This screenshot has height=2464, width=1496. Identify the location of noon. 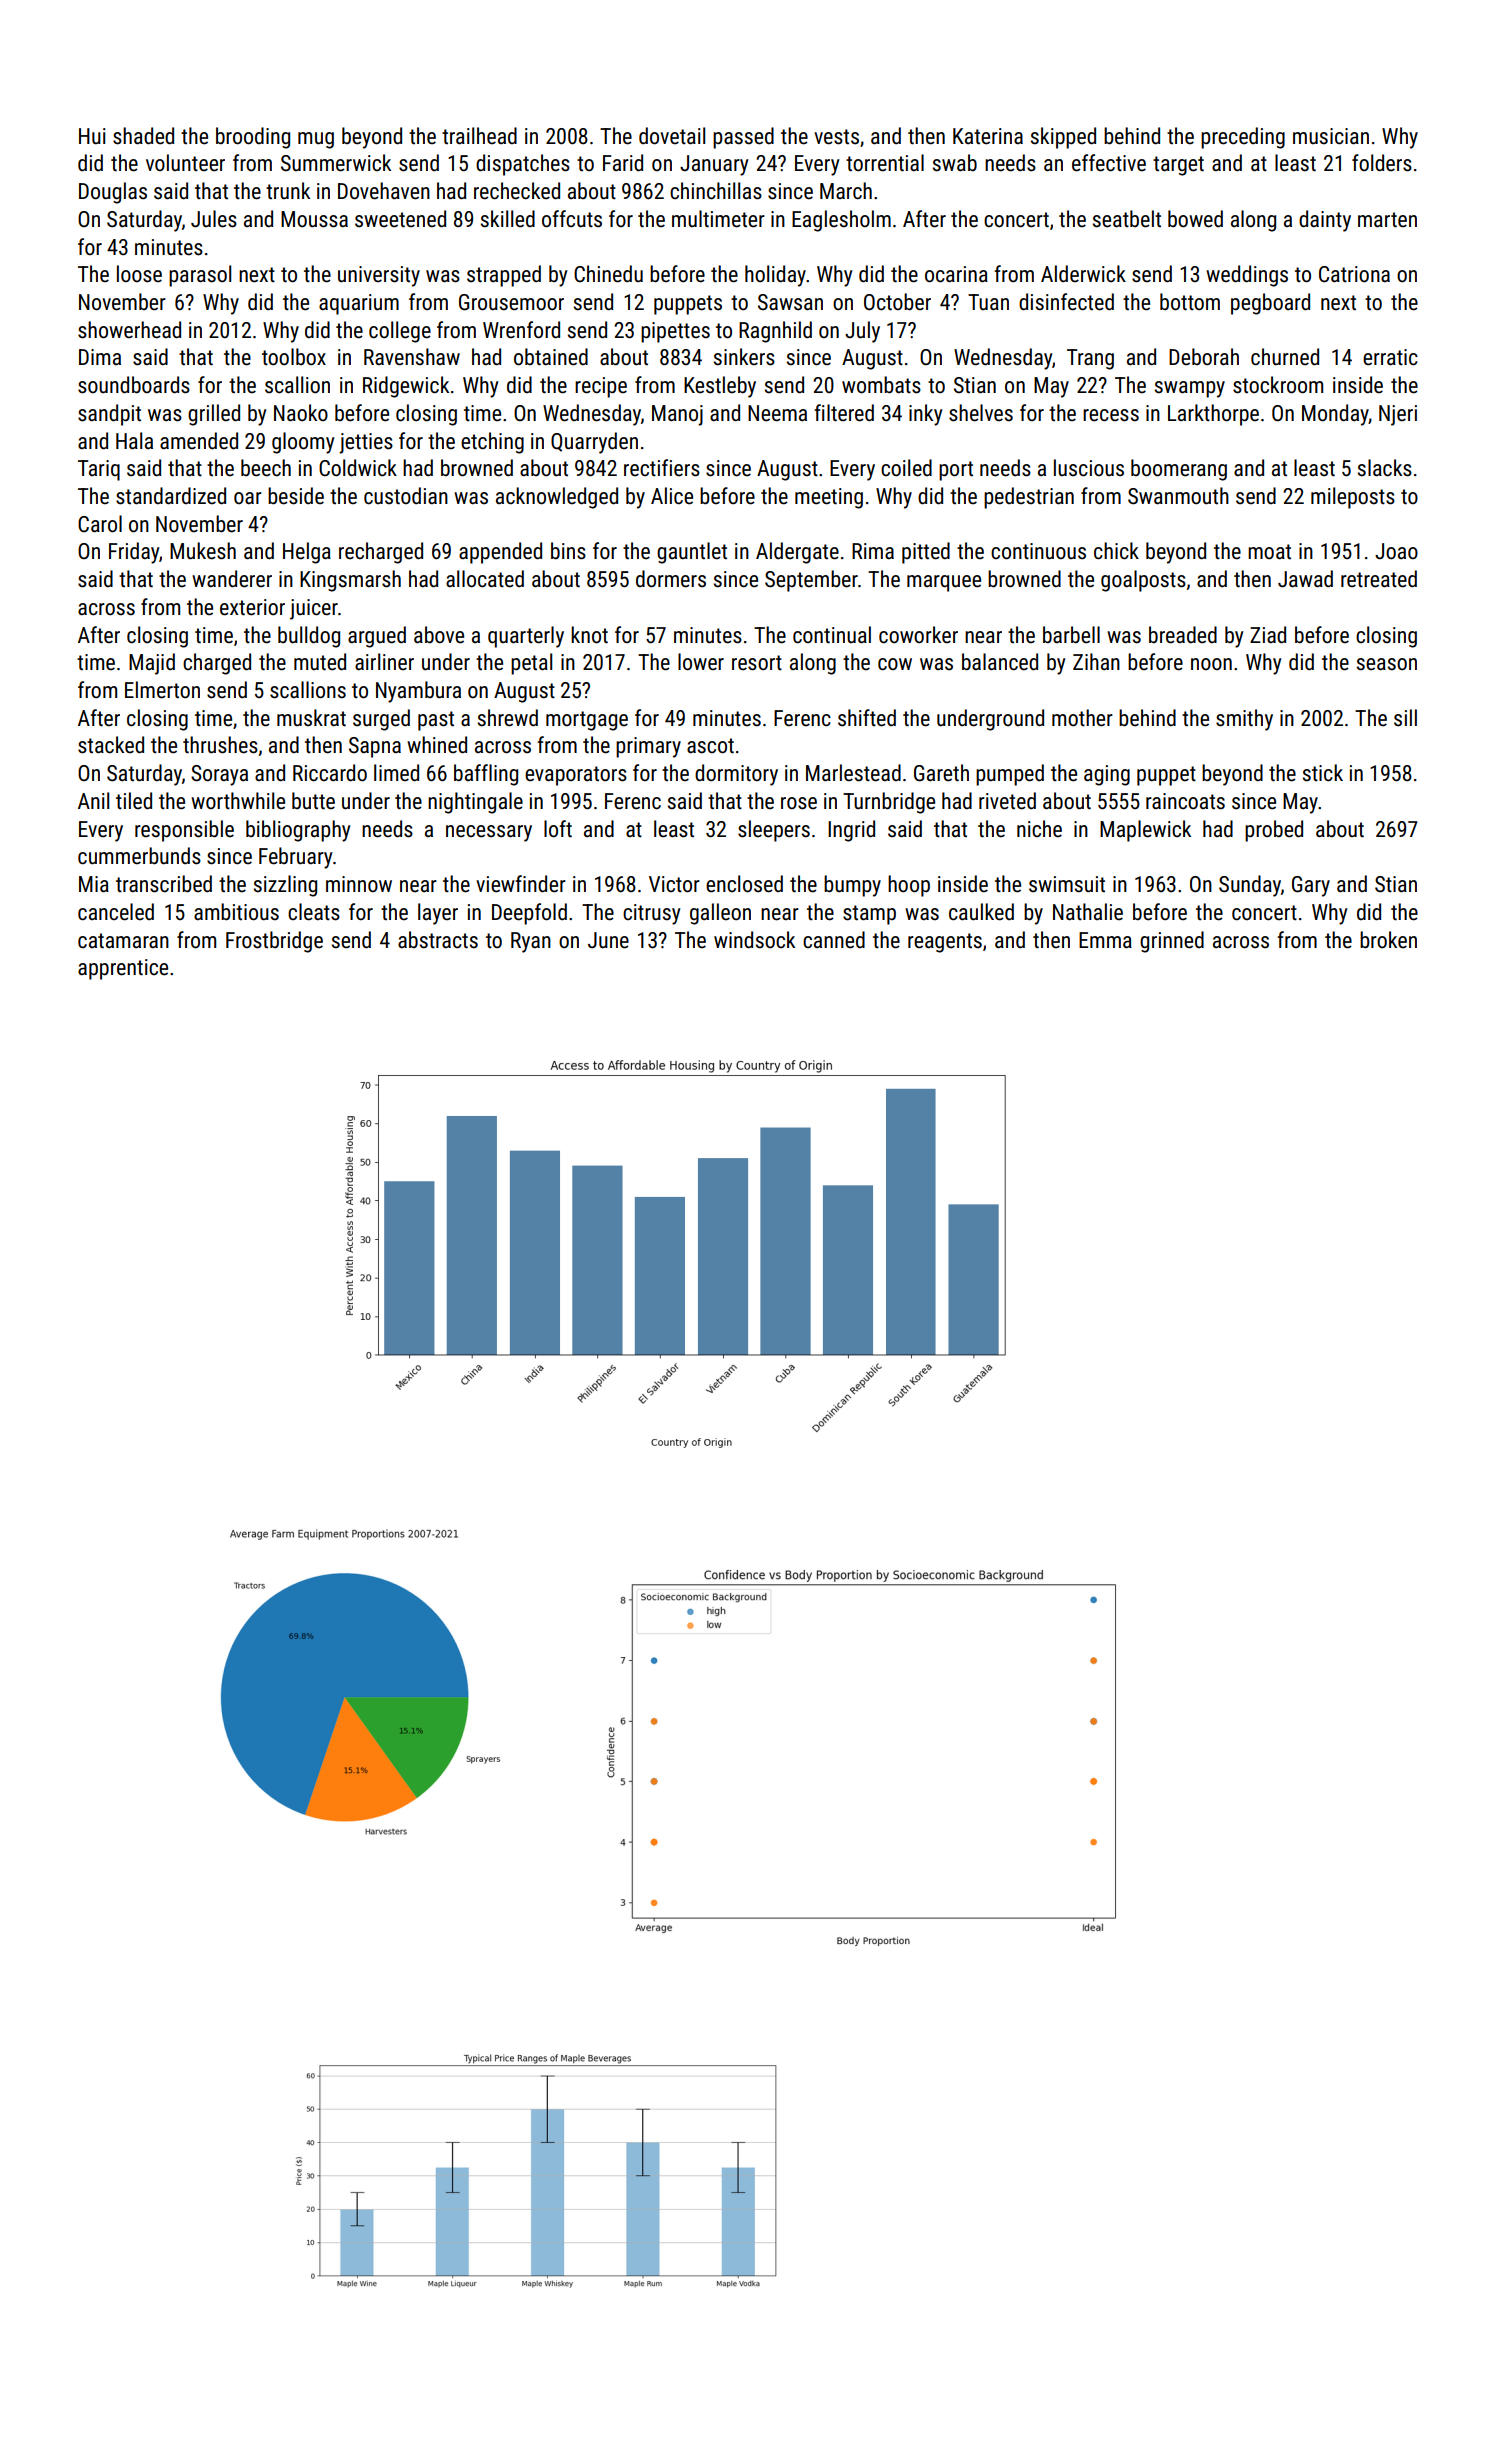
(1211, 664).
